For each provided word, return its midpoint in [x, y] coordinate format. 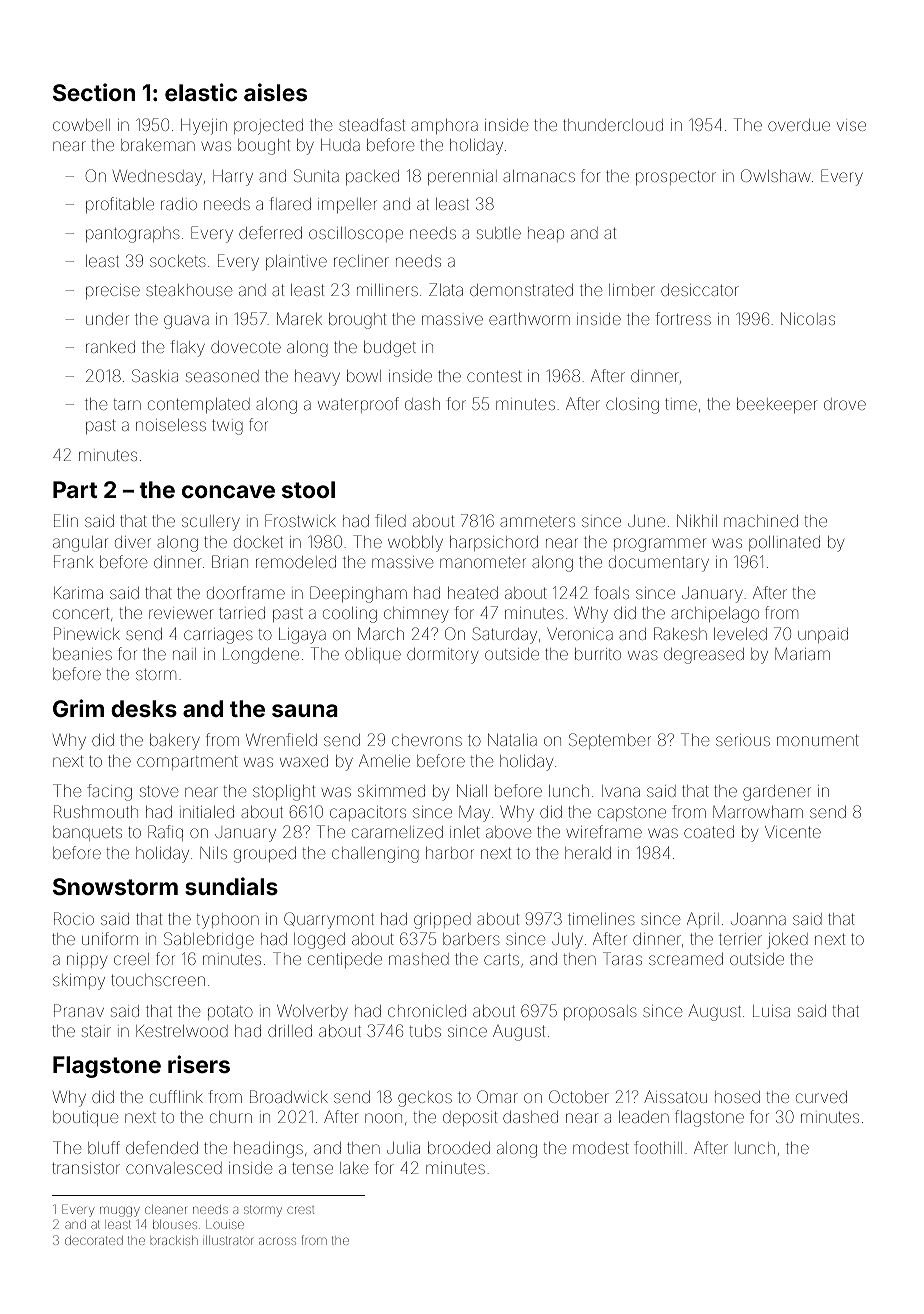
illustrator [229, 1240]
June [646, 521]
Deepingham [358, 594]
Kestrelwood [182, 1031]
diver [133, 542]
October [579, 1096]
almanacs [539, 176]
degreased [704, 656]
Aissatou [675, 1096]
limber [632, 290]
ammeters [537, 521]
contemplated [199, 405]
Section [94, 92]
